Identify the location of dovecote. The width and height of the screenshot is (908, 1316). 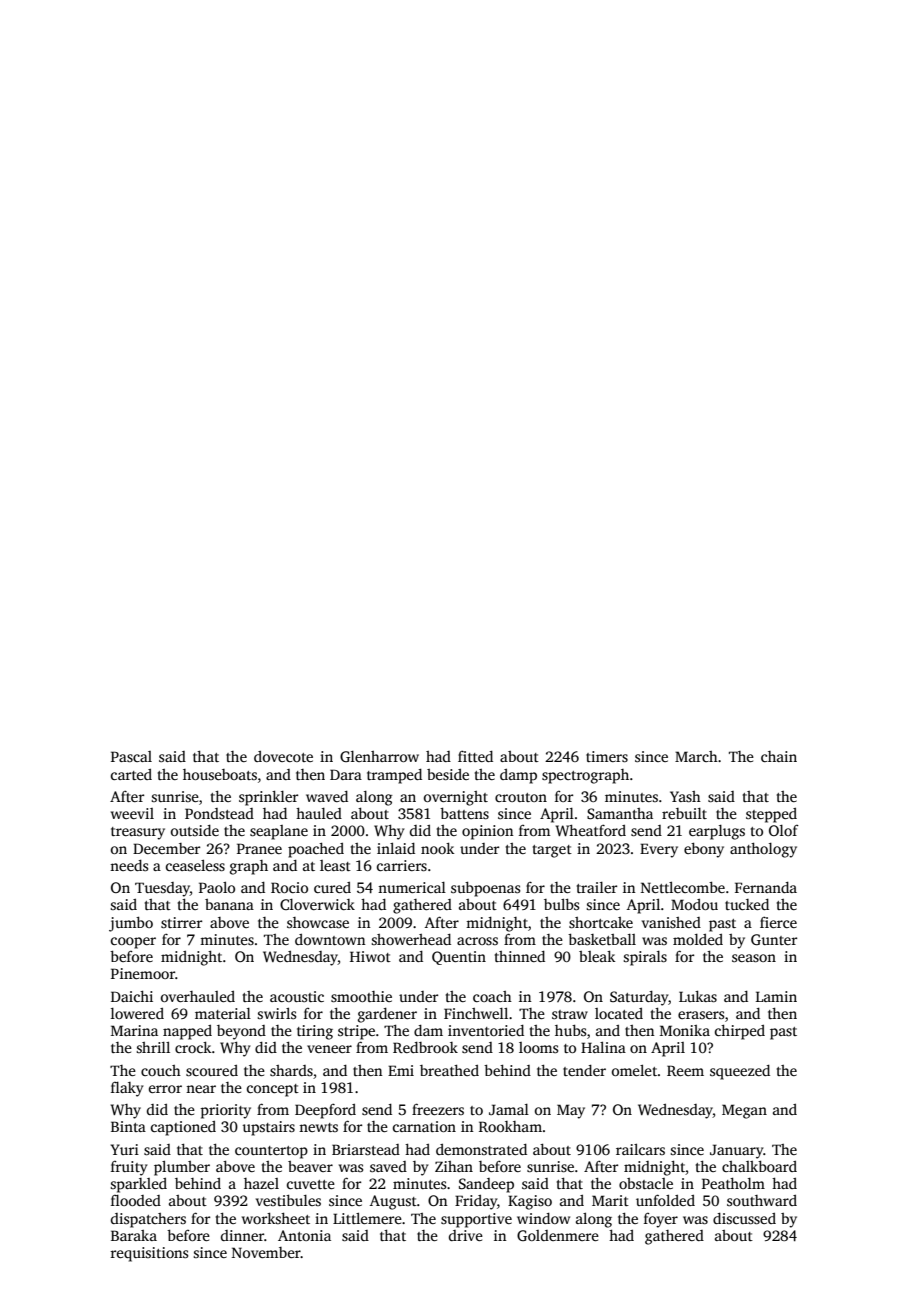
(283, 756).
